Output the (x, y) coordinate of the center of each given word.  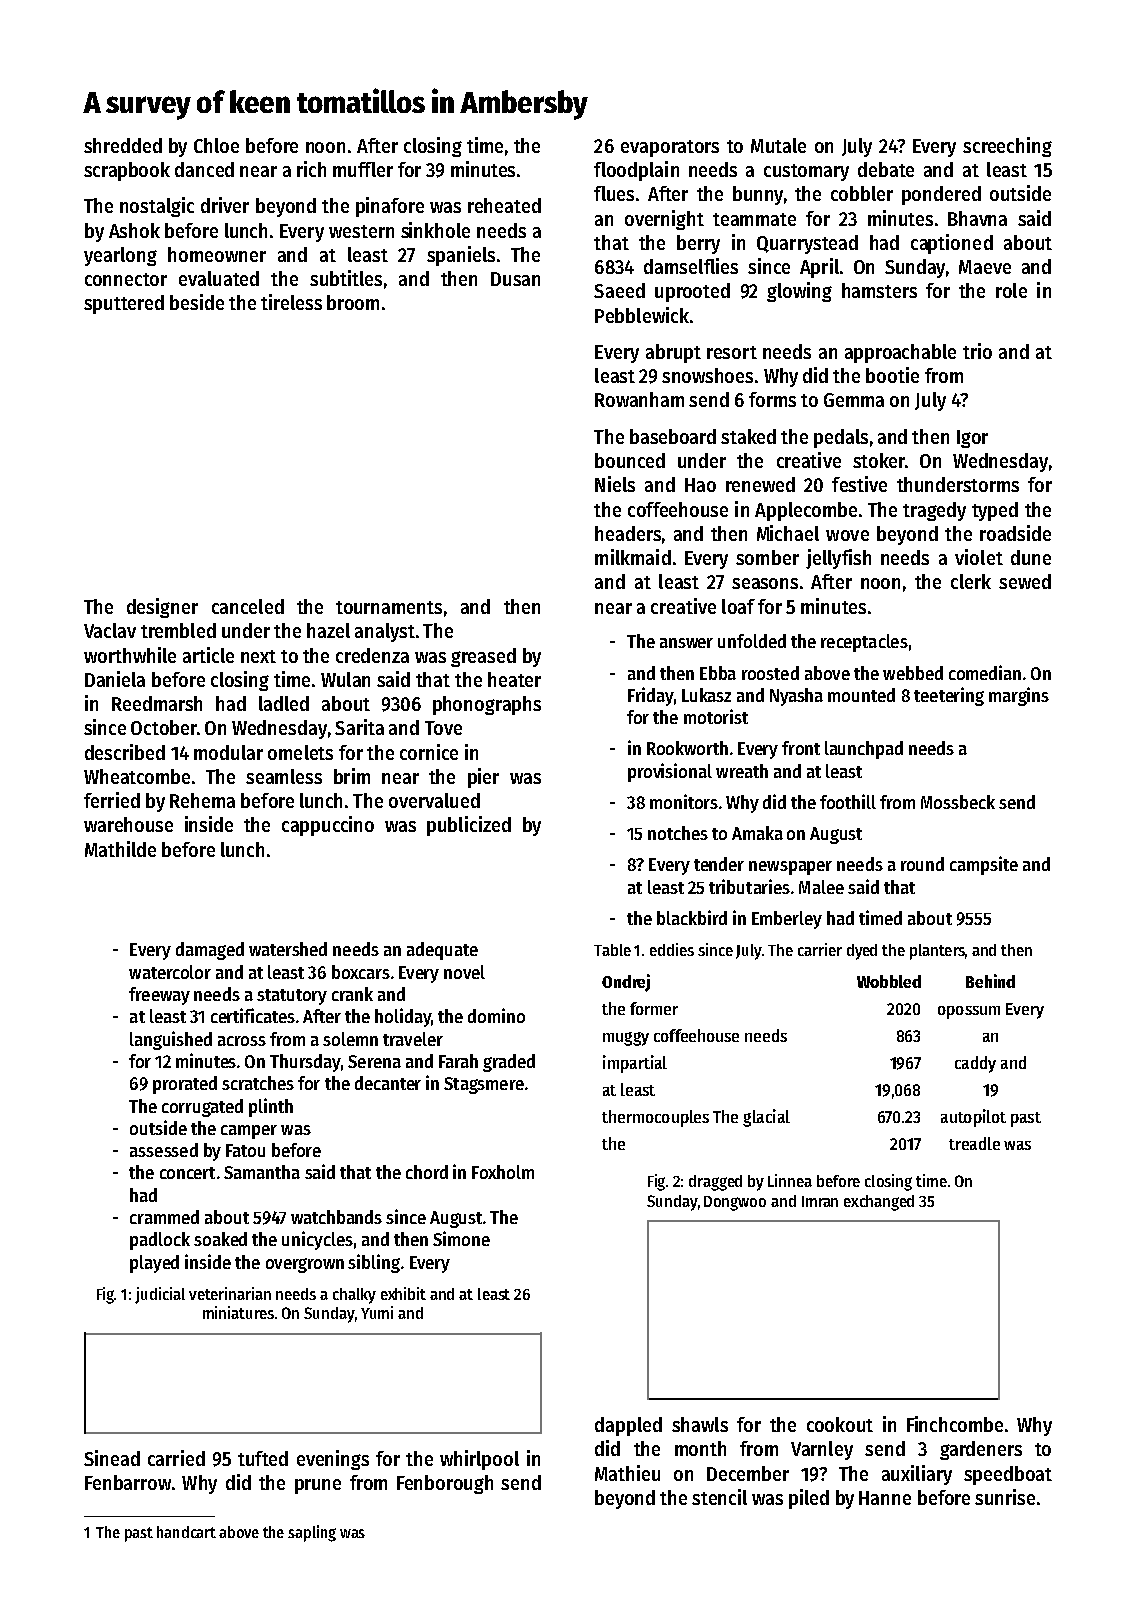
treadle (974, 1143)
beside (197, 302)
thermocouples (655, 1118)
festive (859, 484)
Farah (458, 1061)
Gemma (854, 400)
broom (353, 302)
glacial (766, 1118)
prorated (185, 1085)
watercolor (170, 972)
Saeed (619, 290)
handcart (186, 1532)
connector (126, 279)
